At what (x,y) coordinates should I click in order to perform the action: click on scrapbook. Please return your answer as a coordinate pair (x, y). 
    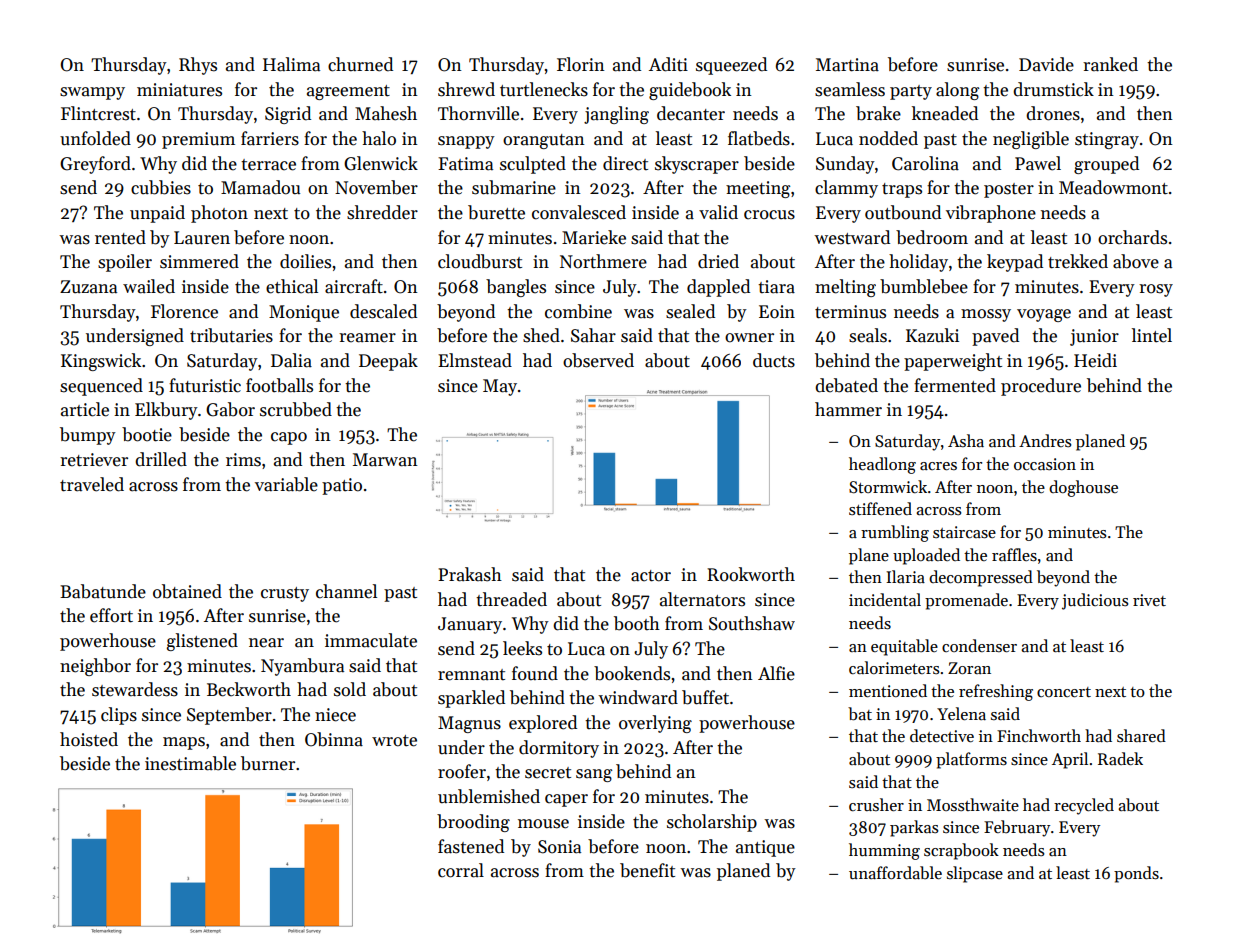
    Looking at the image, I should click on (961, 851).
